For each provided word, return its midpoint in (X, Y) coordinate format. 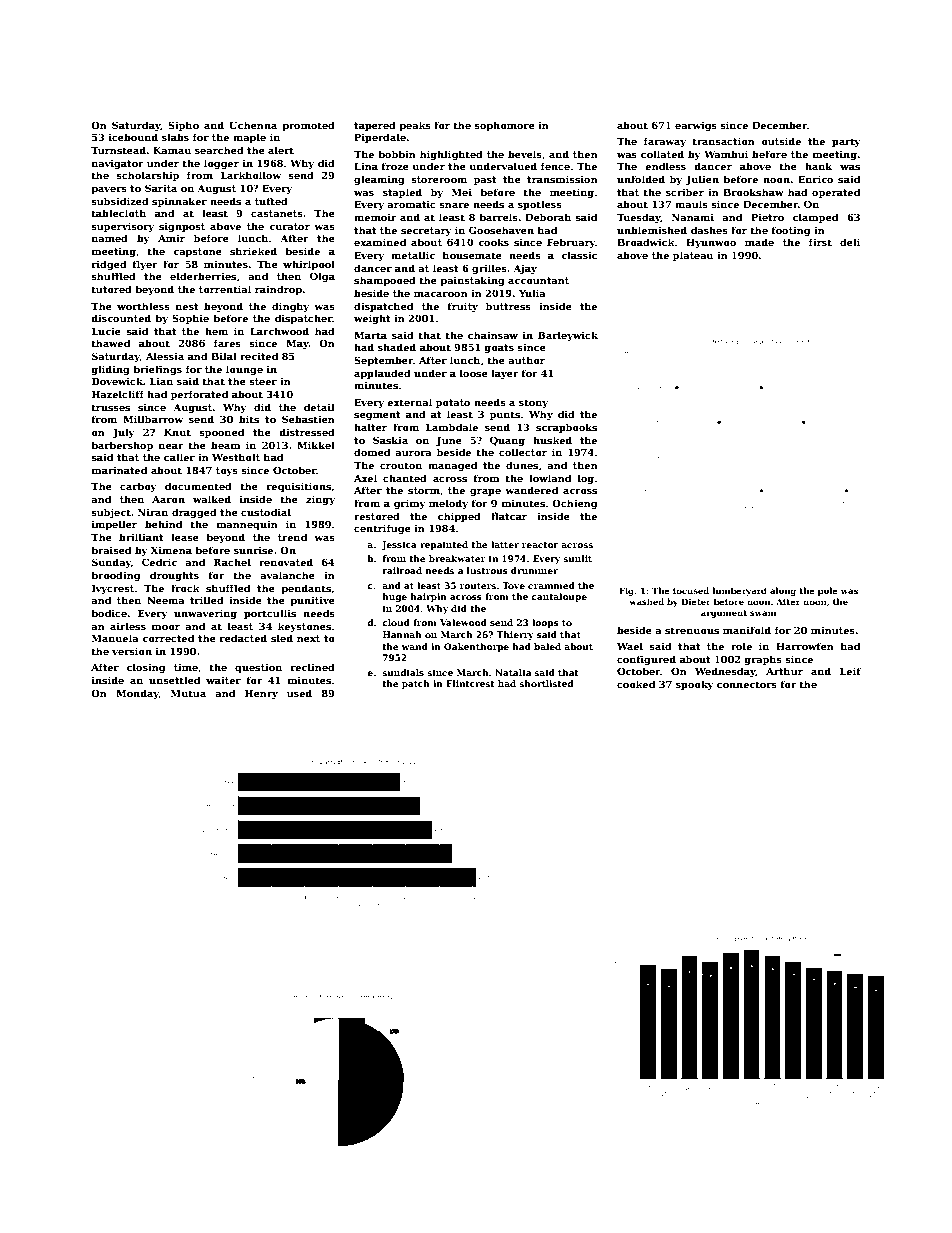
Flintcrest (470, 683)
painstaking (472, 281)
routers (478, 586)
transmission (562, 179)
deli (850, 242)
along (783, 591)
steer (263, 381)
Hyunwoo (711, 243)
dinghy (290, 307)
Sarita (161, 188)
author (526, 360)
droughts (174, 576)
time (186, 667)
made (759, 242)
